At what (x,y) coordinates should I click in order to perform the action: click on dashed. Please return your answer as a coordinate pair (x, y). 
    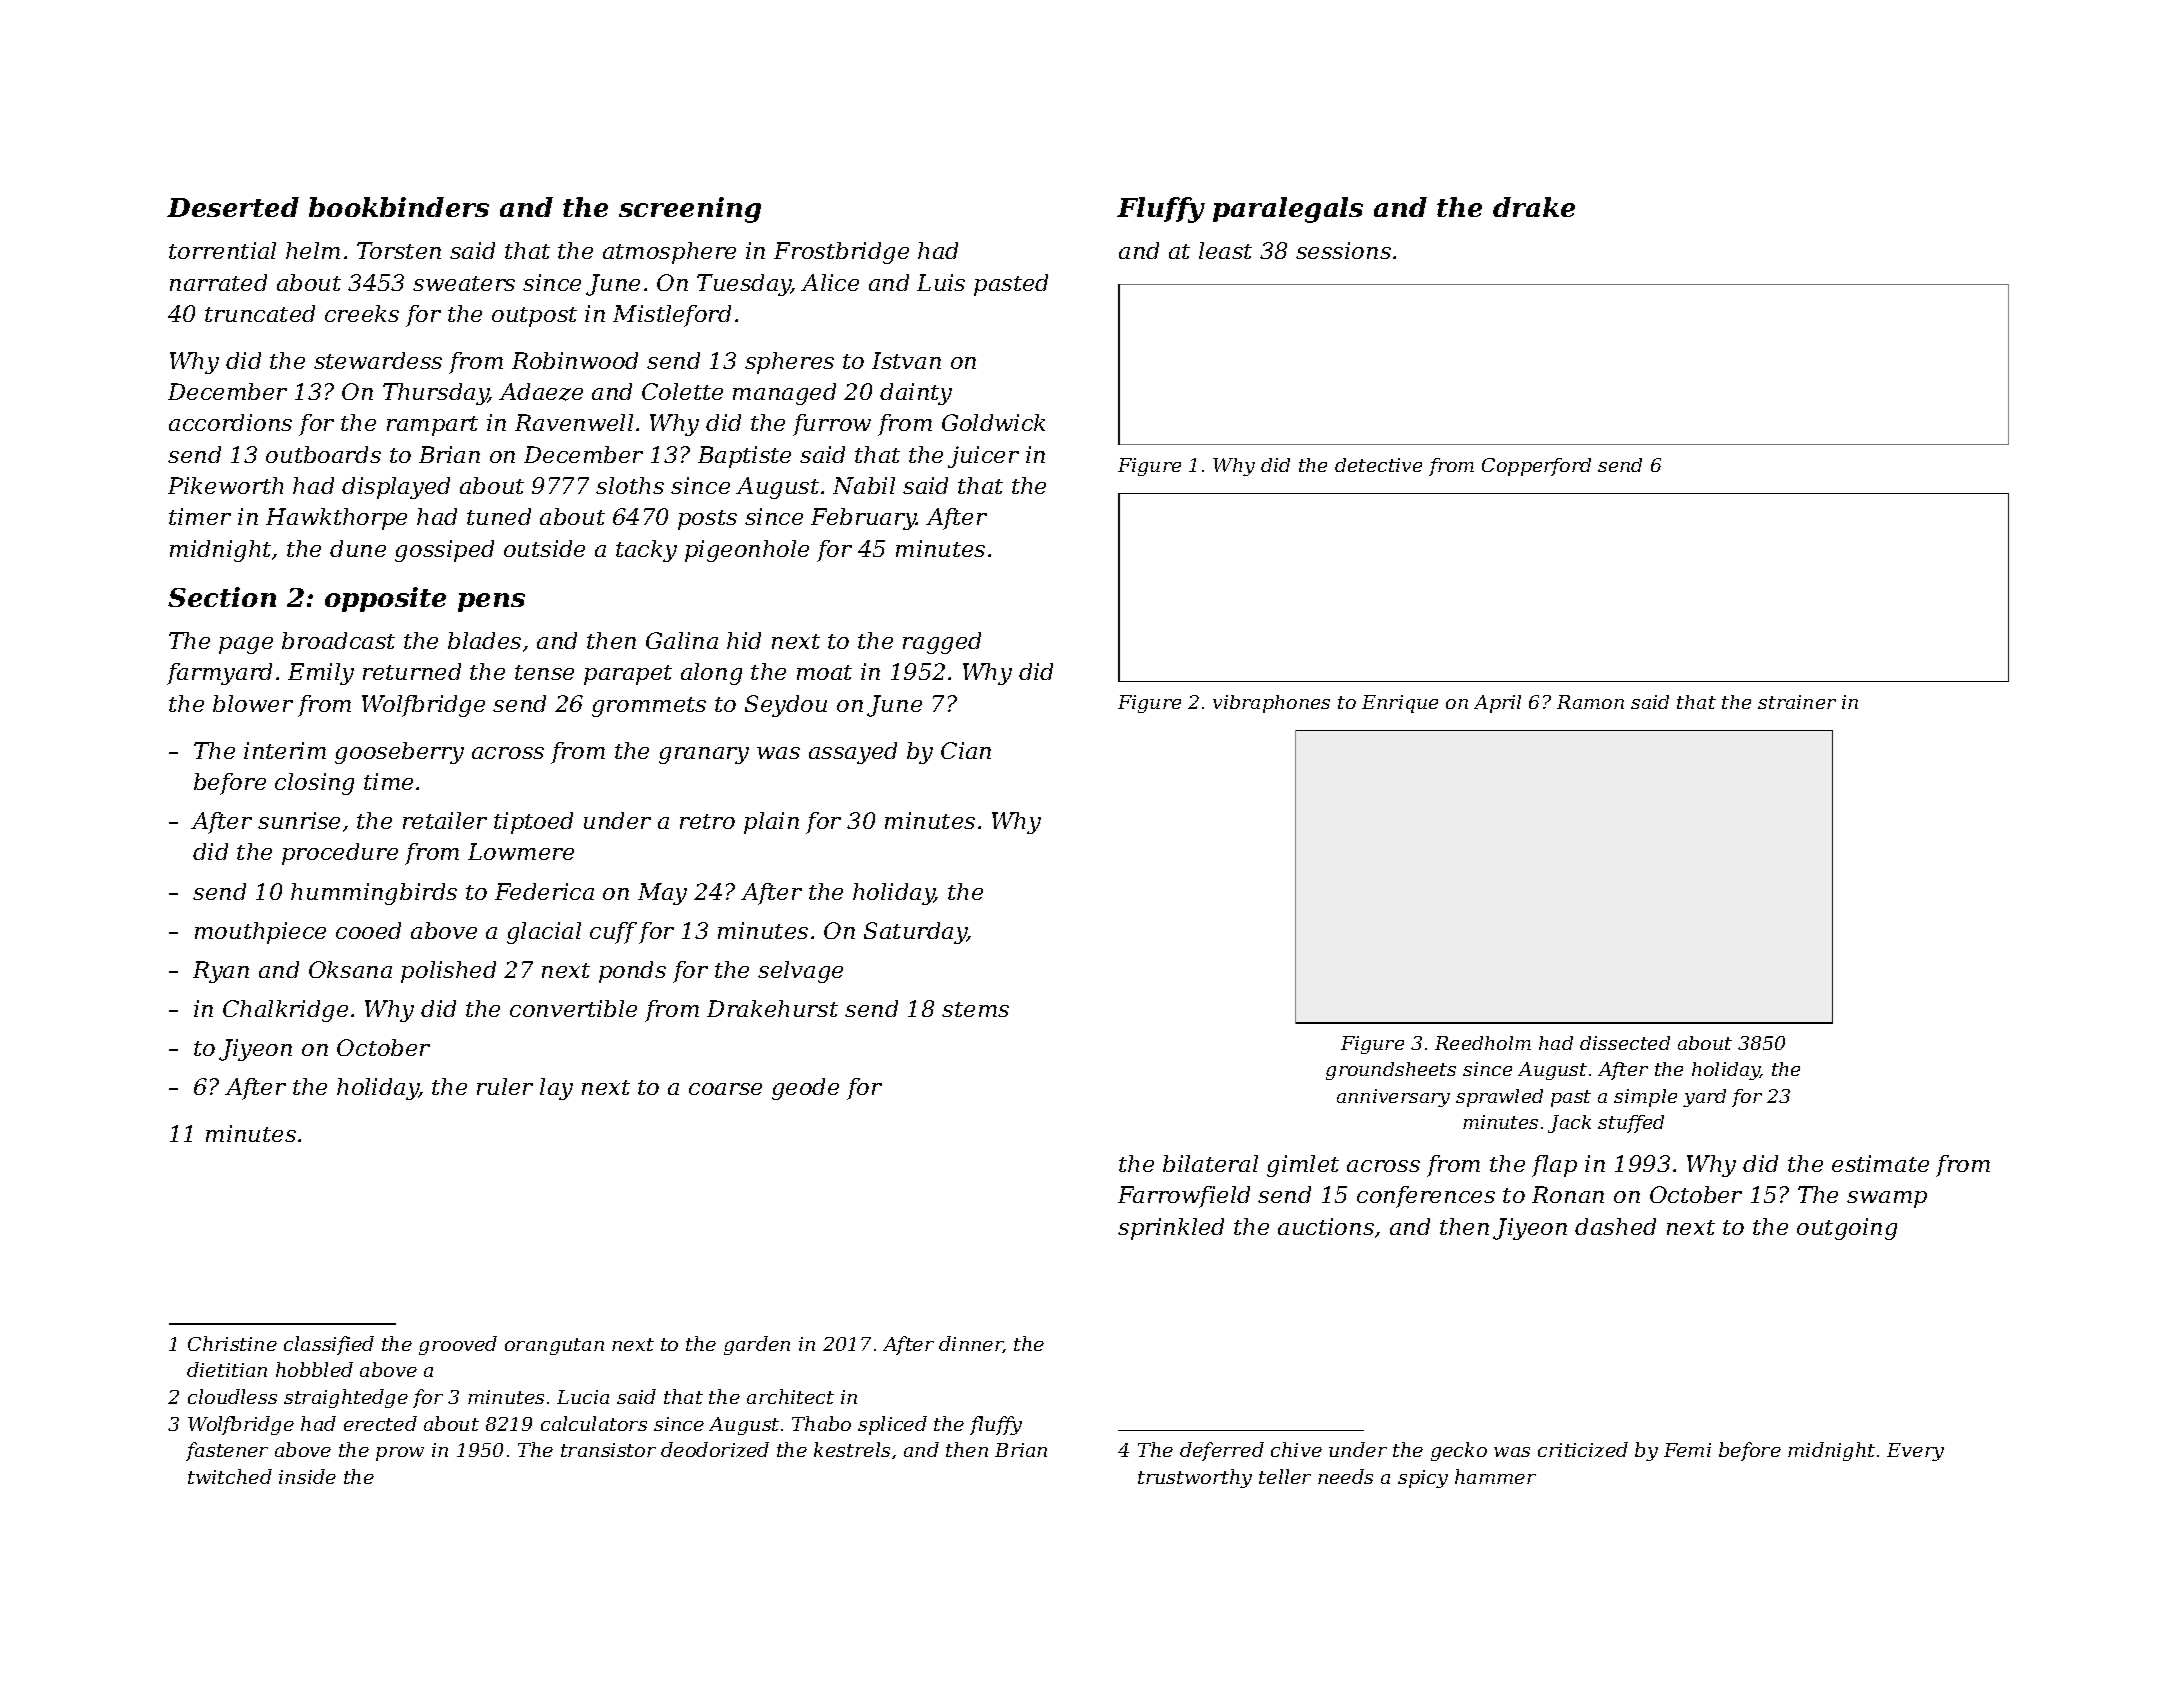
    Looking at the image, I should click on (1615, 1226).
